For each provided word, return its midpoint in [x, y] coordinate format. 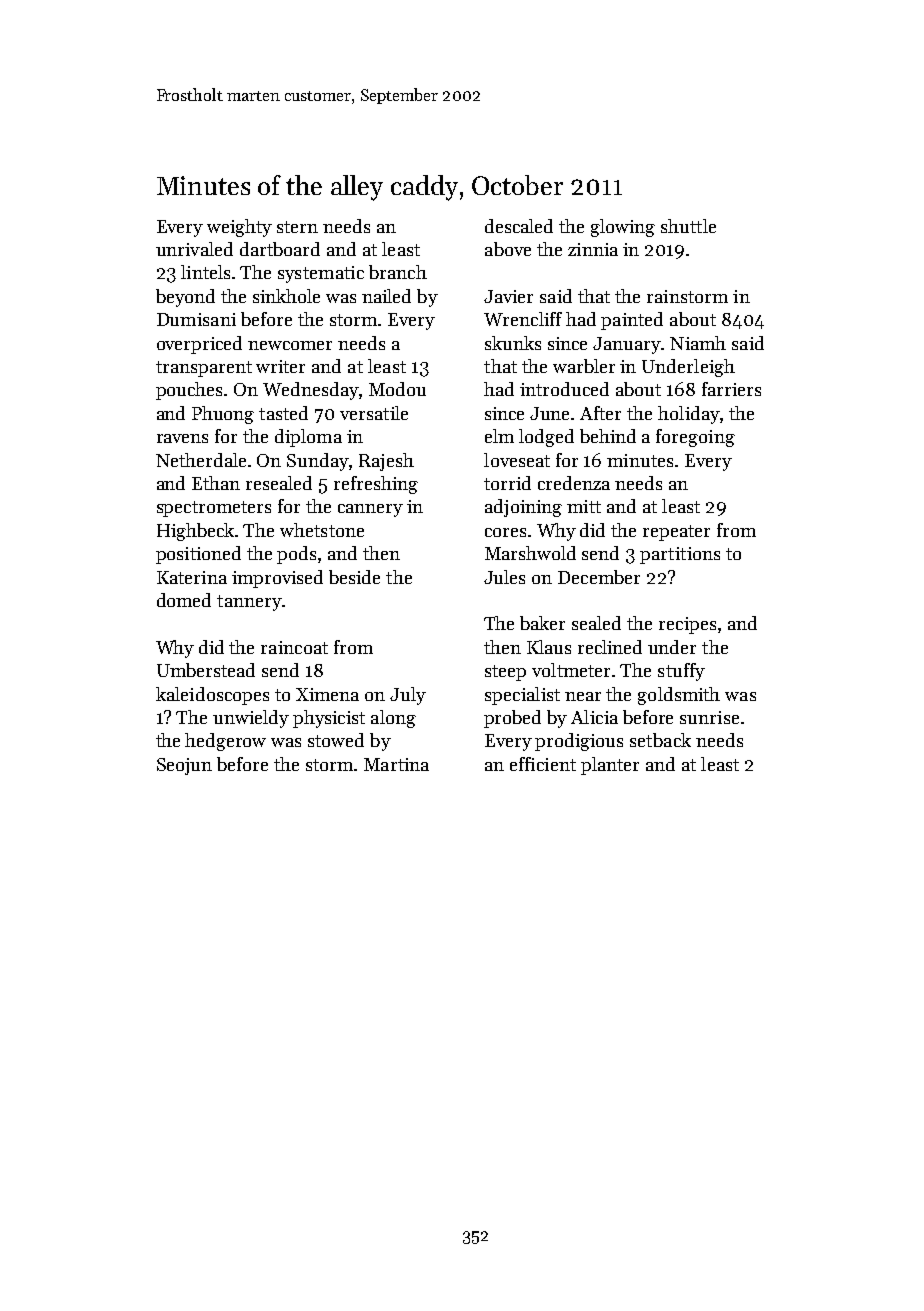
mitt [584, 506]
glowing [623, 228]
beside [354, 577]
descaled [519, 226]
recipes [687, 625]
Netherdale [201, 460]
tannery [249, 603]
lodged [546, 438]
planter [610, 766]
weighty [239, 228]
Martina [396, 764]
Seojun [184, 766]
